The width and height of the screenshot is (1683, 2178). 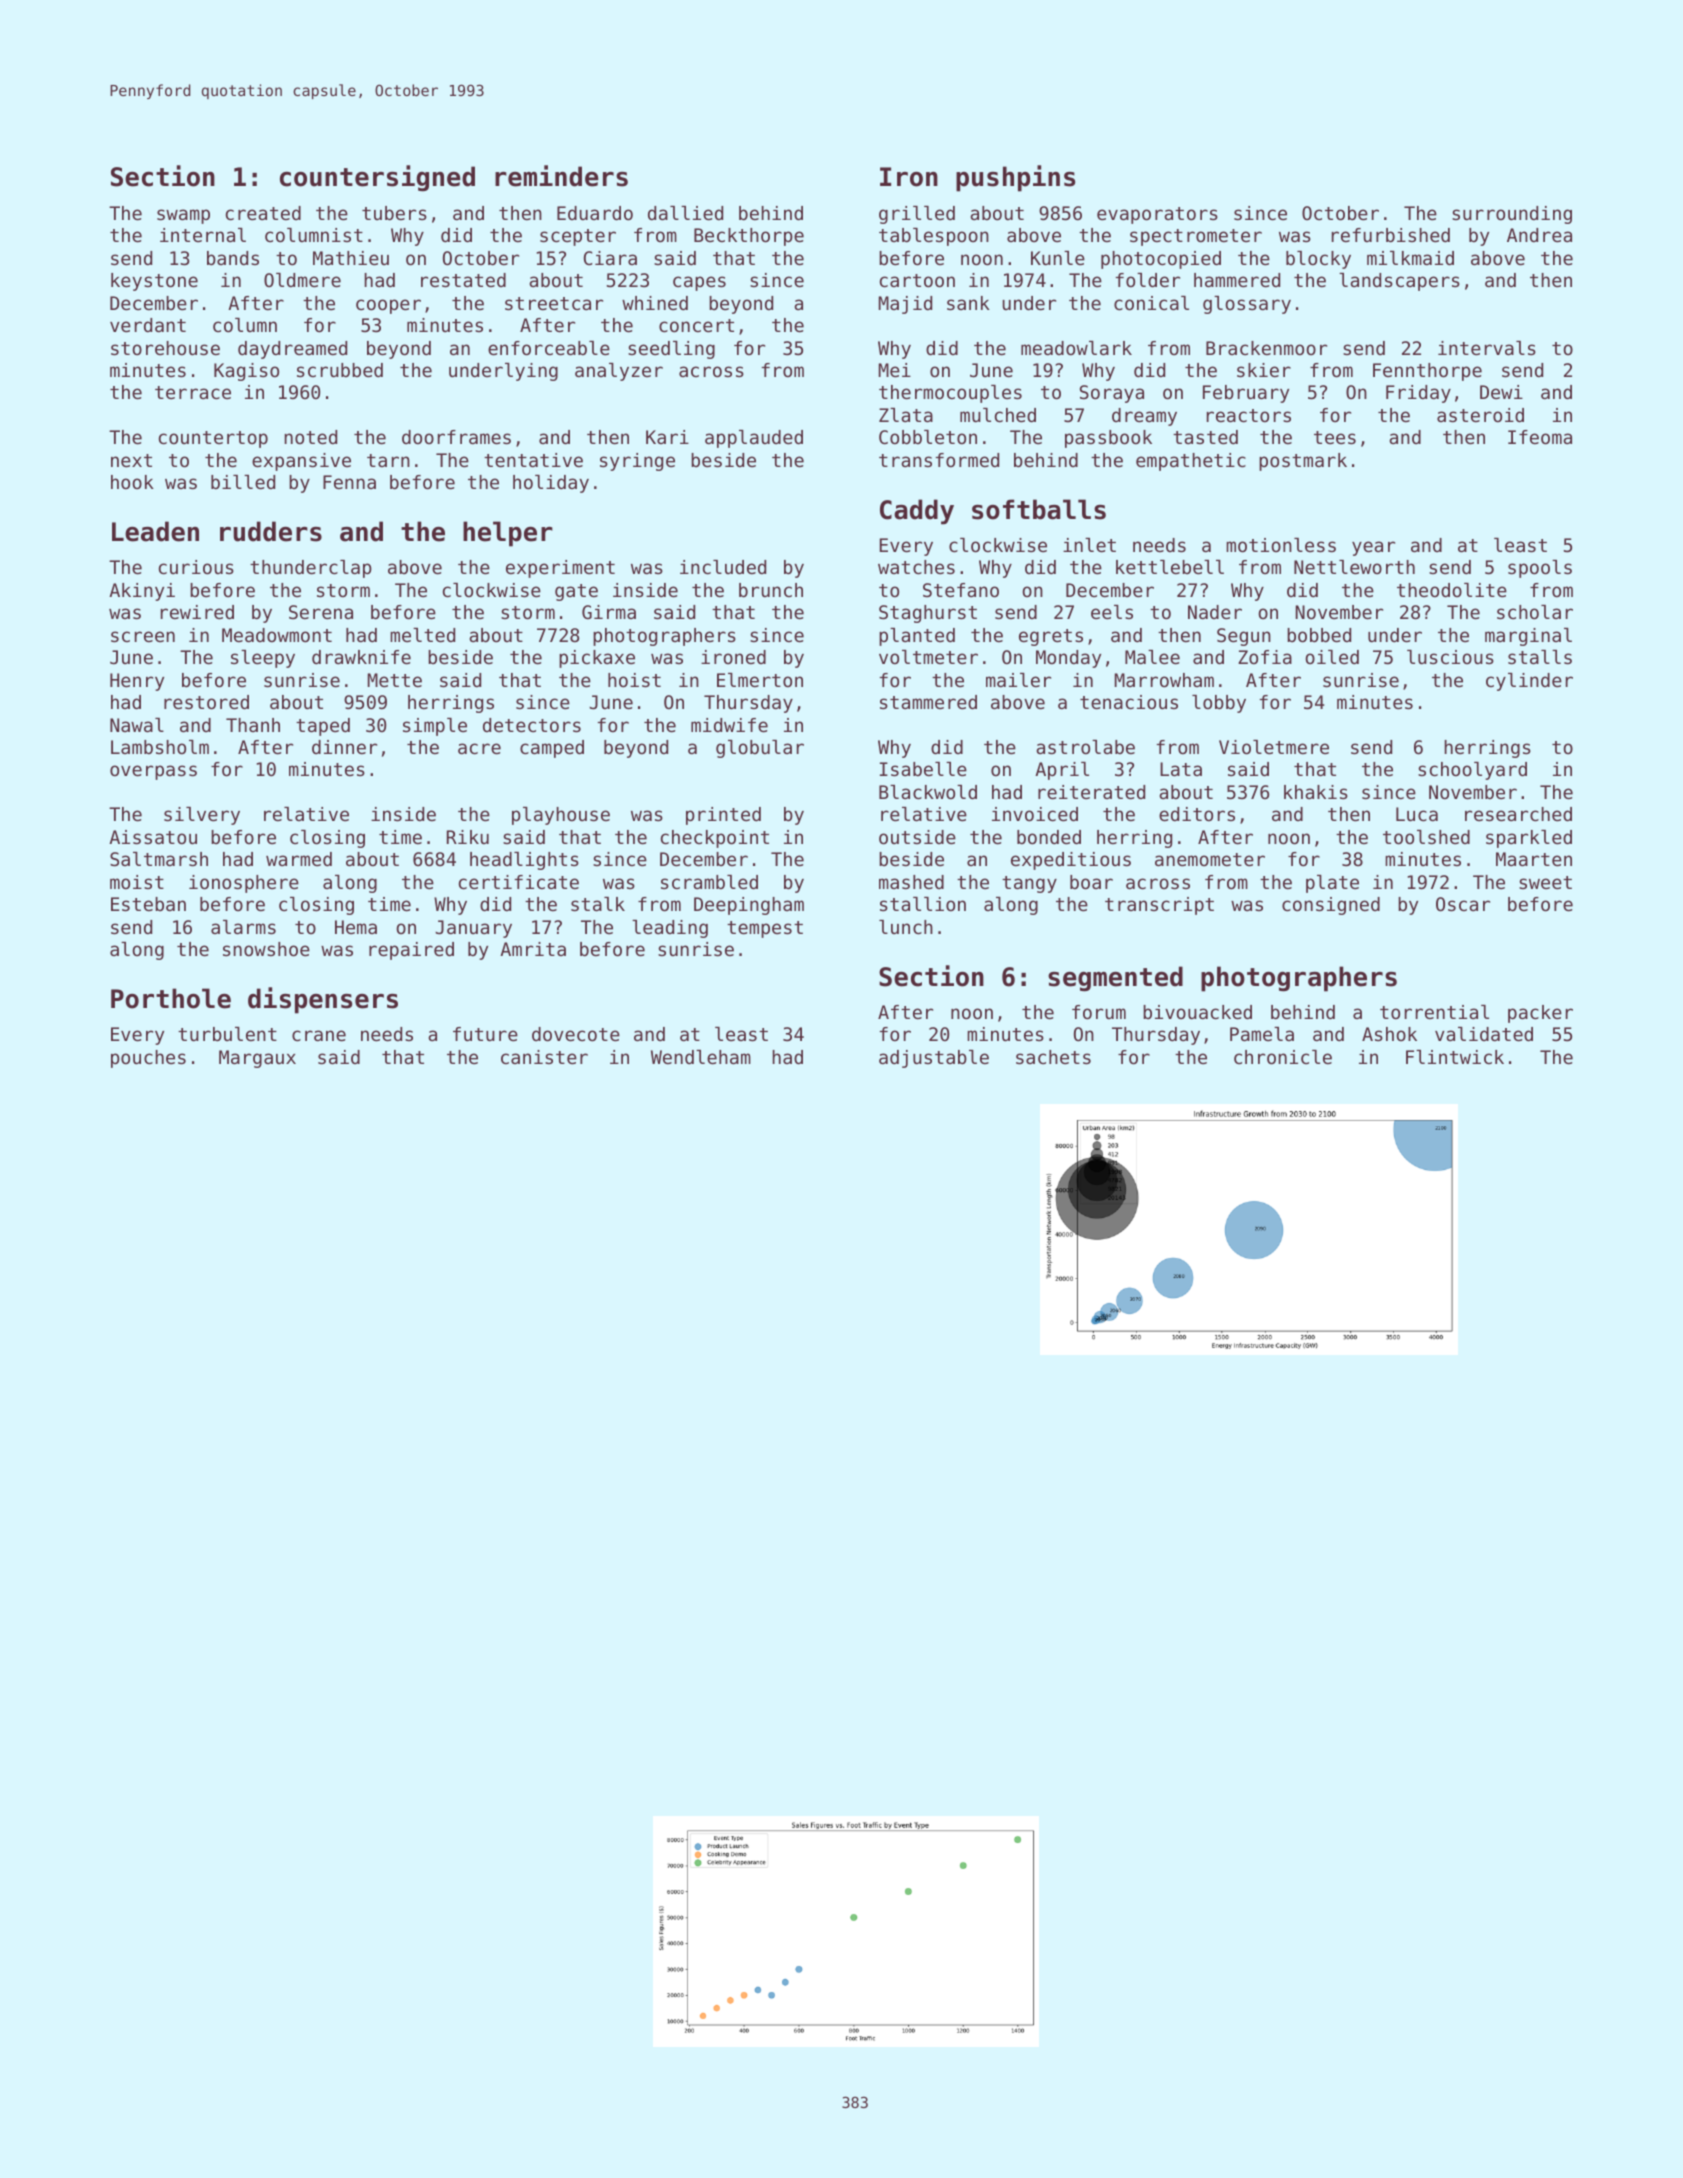 I want to click on Leaden, so click(x=155, y=531).
